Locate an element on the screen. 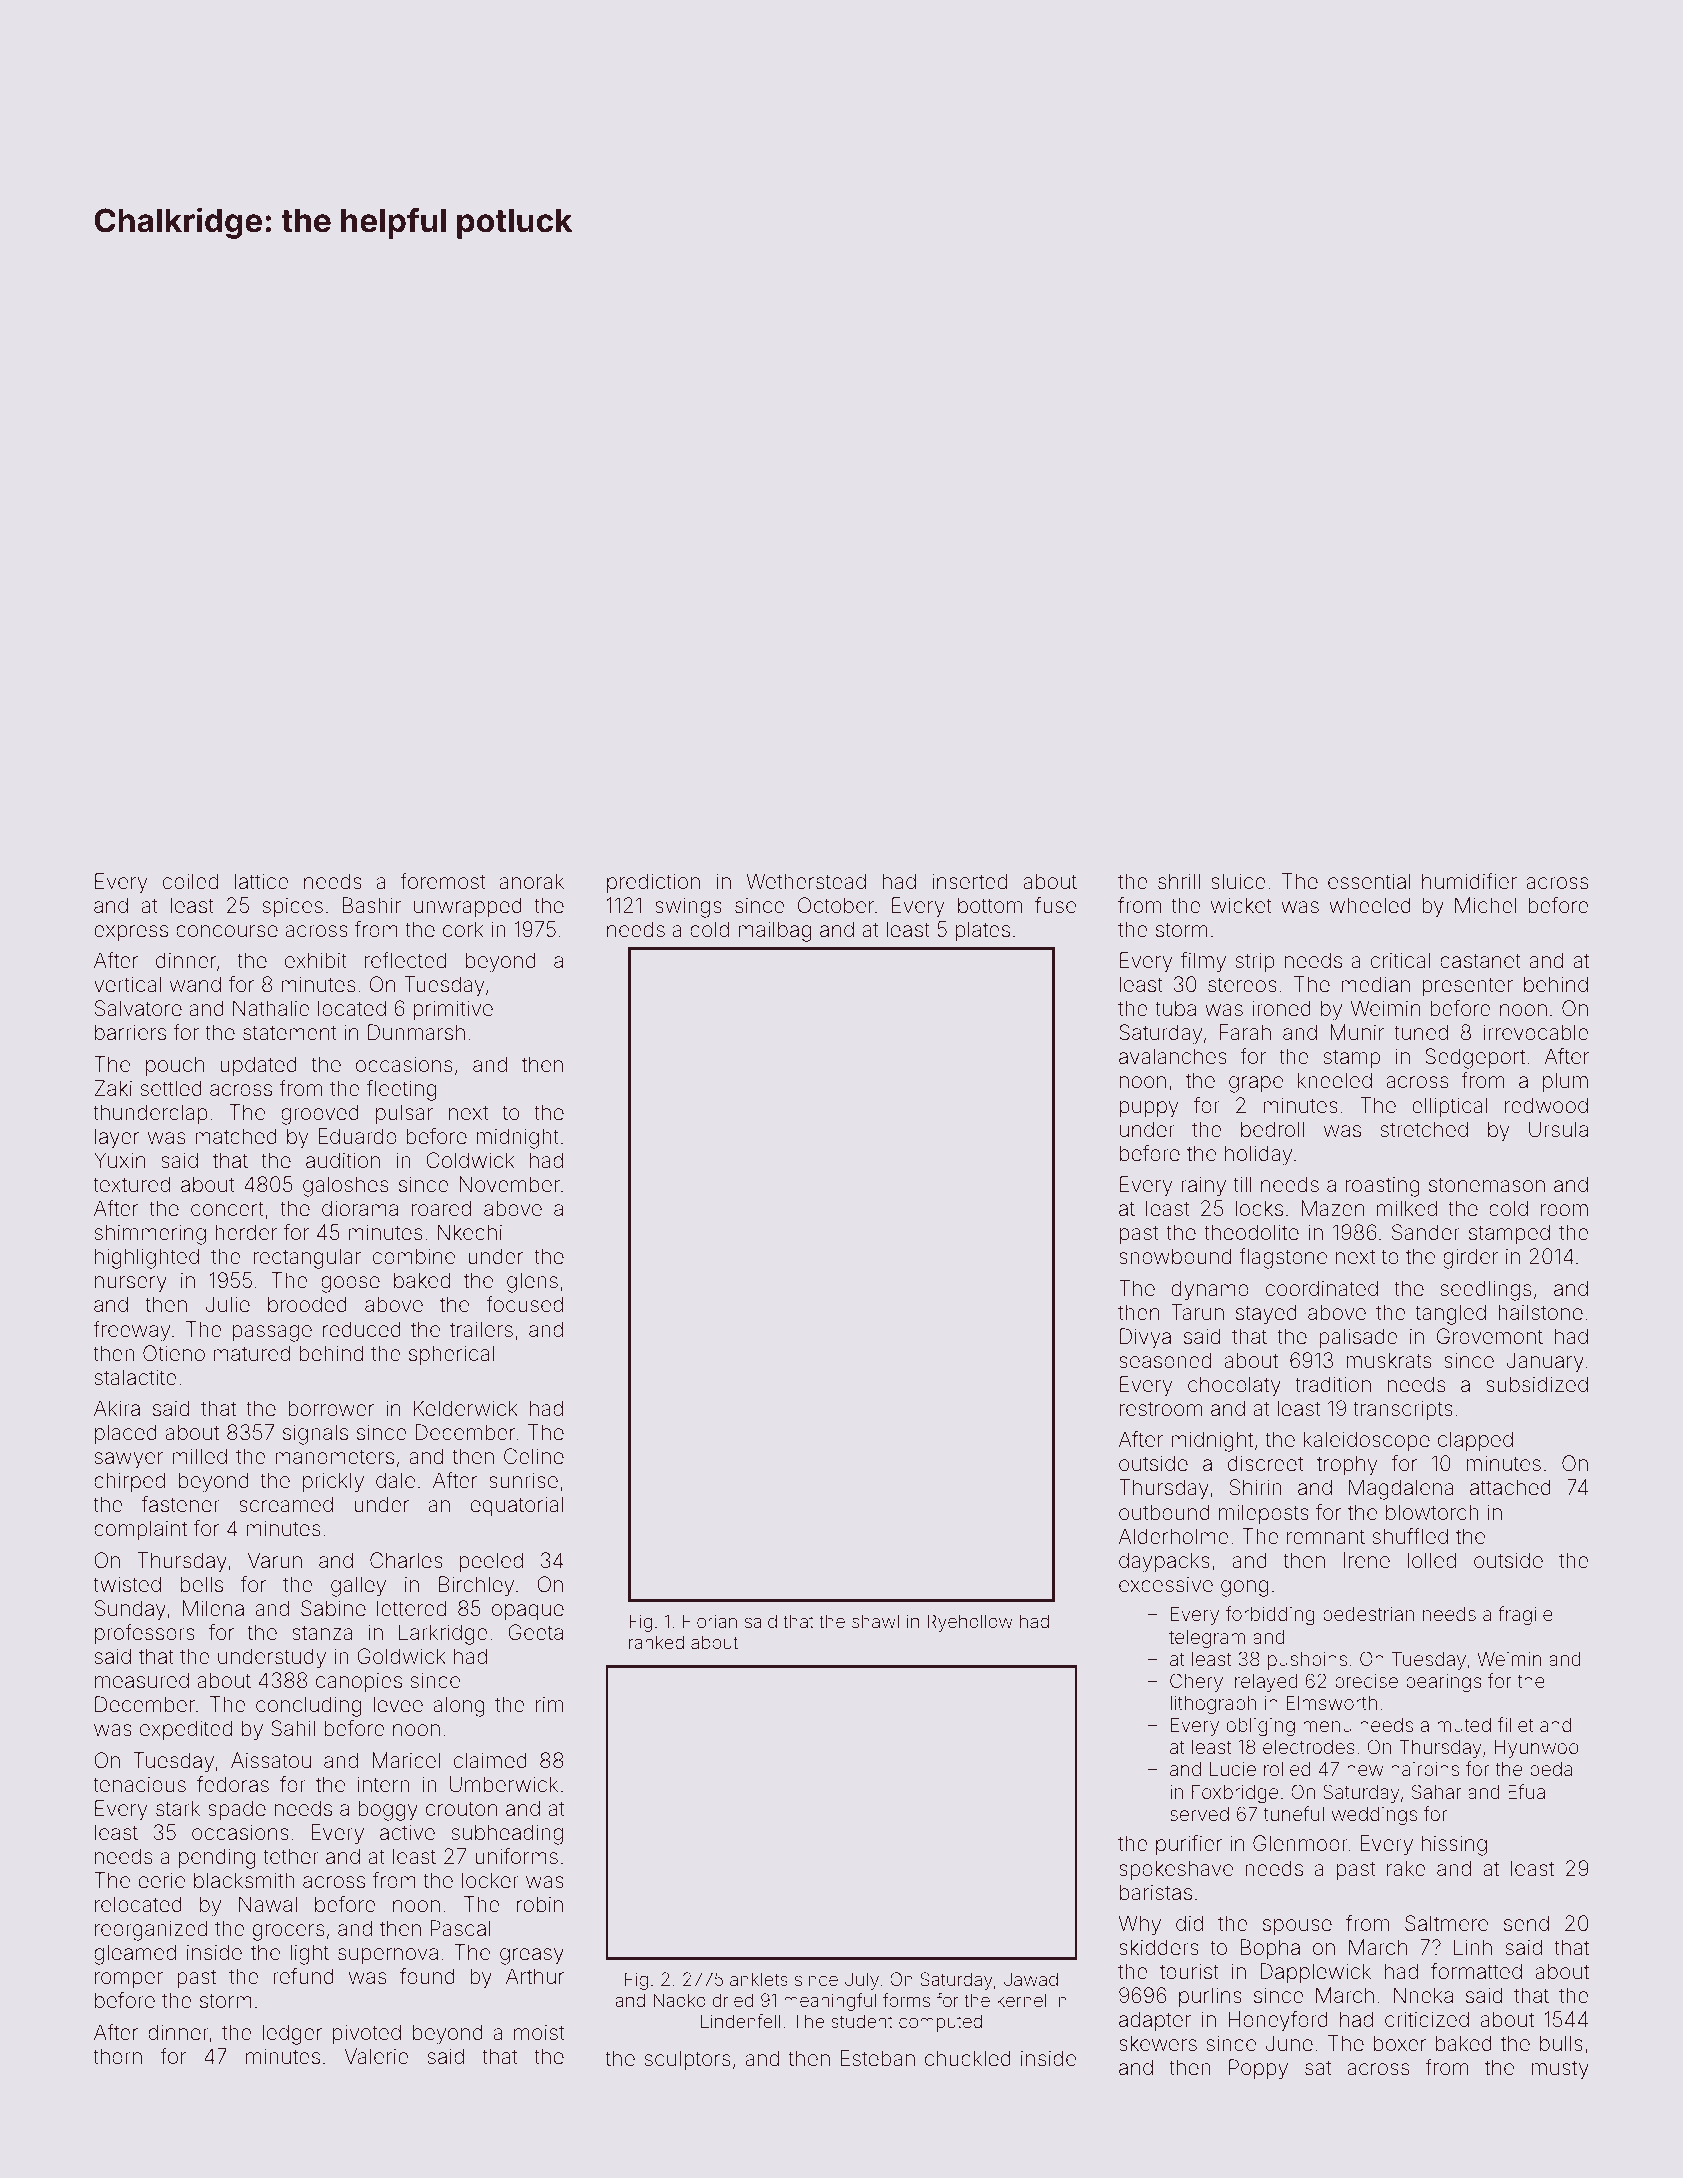  sunrise is located at coordinates (523, 1480).
